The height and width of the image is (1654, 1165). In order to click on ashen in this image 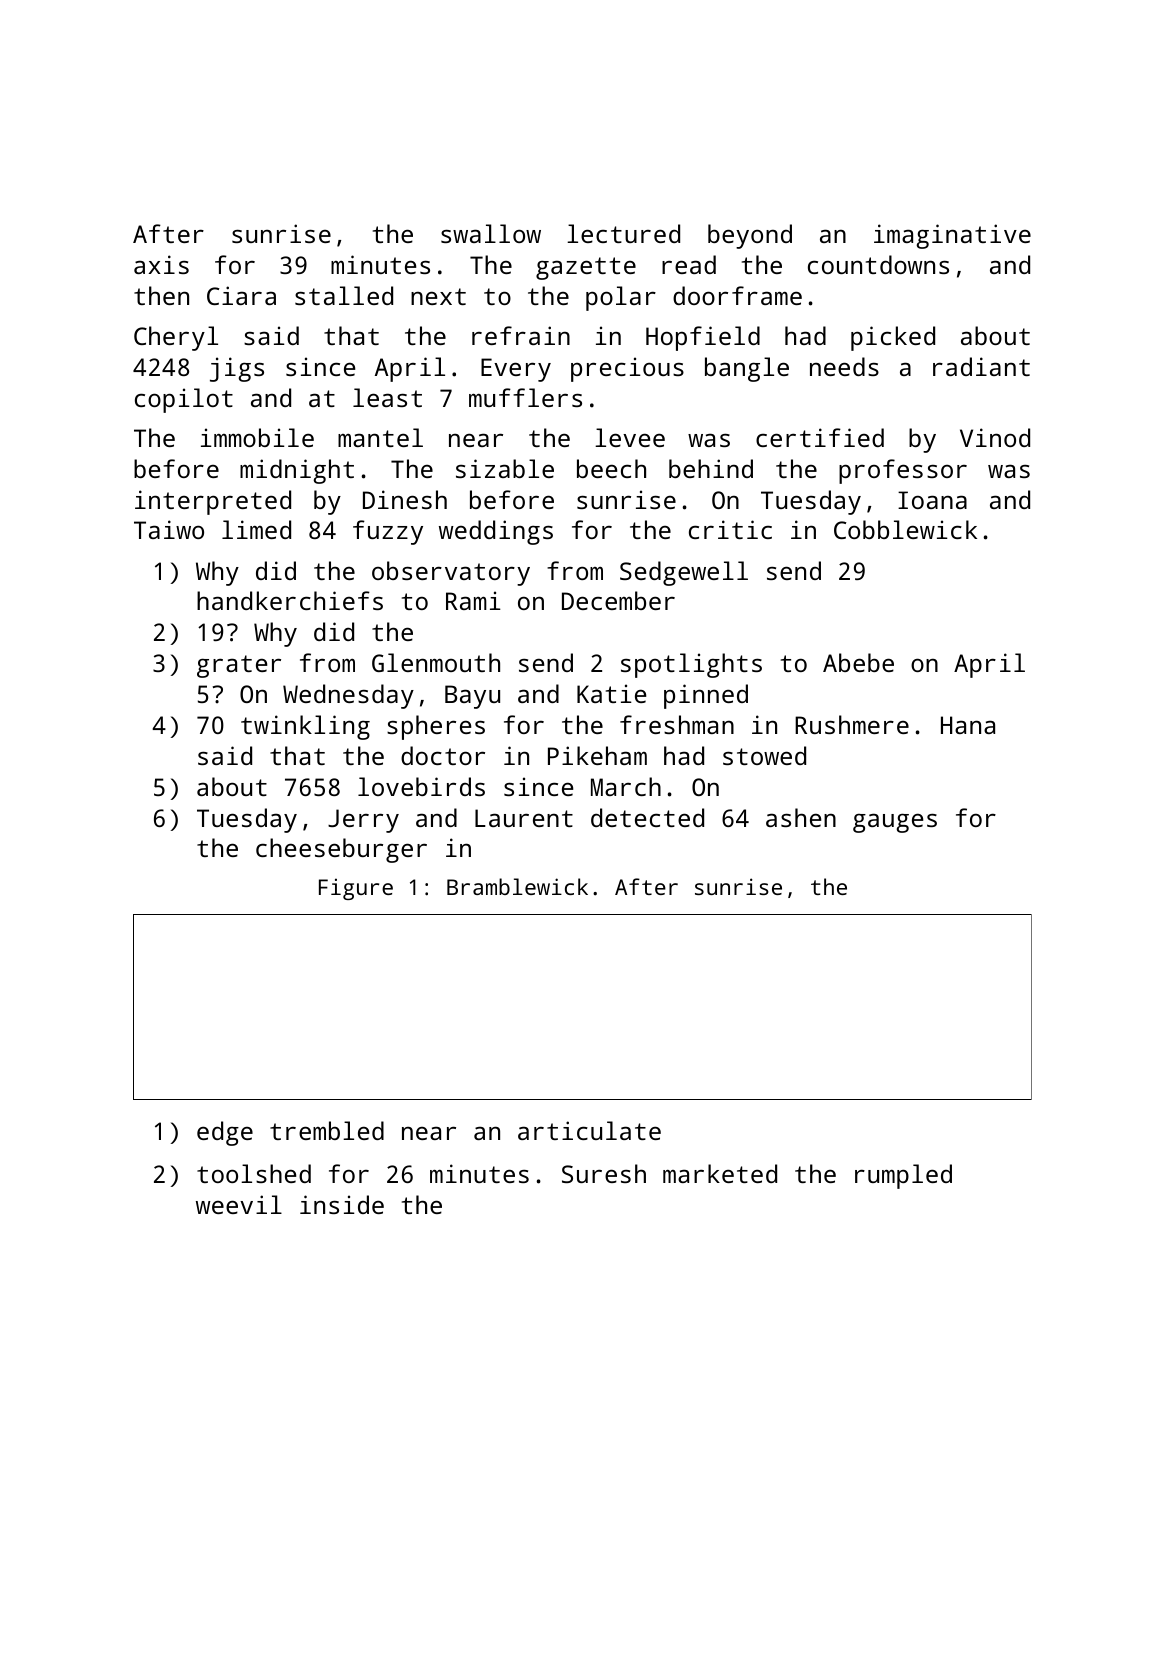, I will do `click(801, 817)`.
